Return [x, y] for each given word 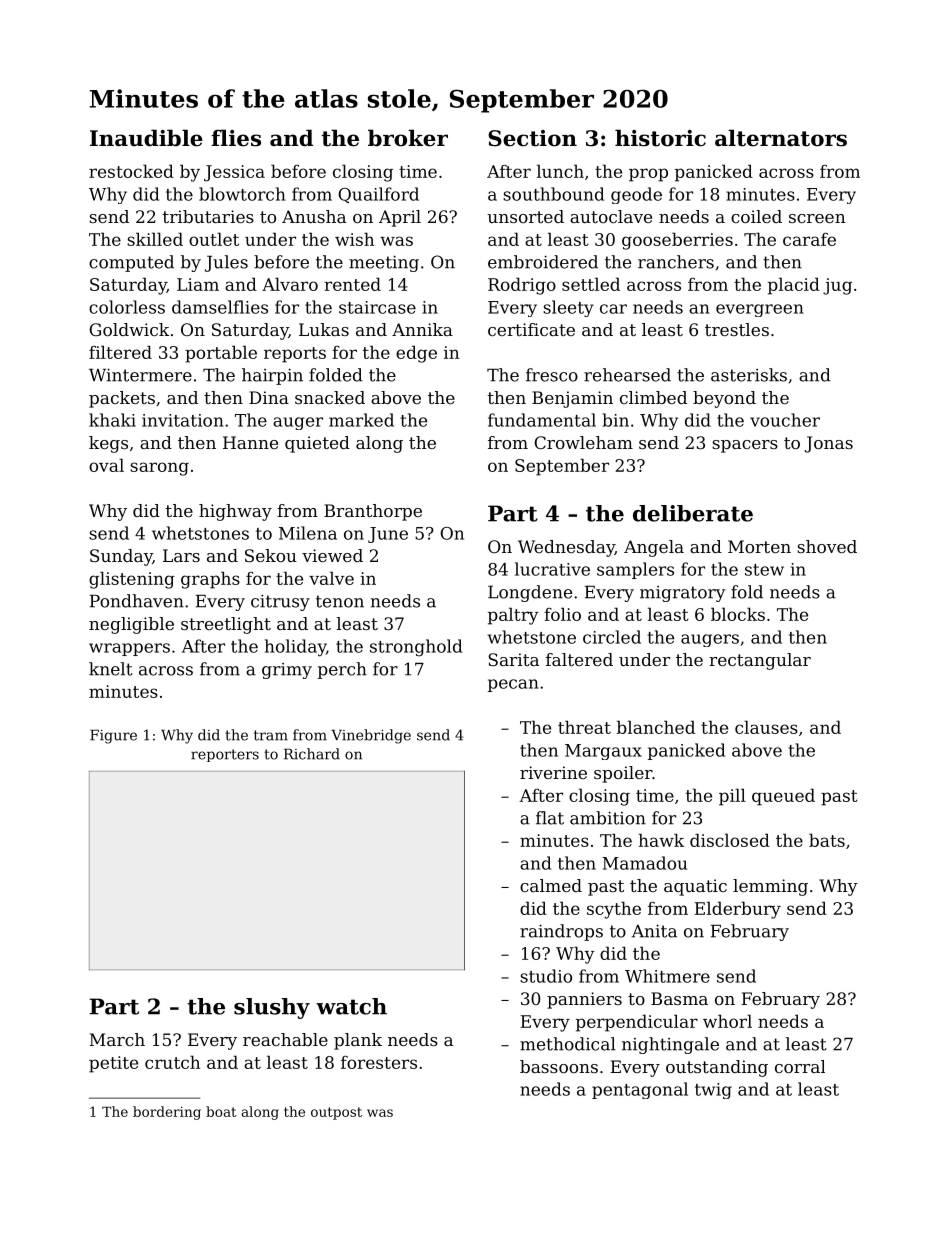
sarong [159, 469]
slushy [272, 1008]
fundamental [542, 420]
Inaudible [146, 138]
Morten [759, 546]
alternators [781, 138]
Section [532, 138]
